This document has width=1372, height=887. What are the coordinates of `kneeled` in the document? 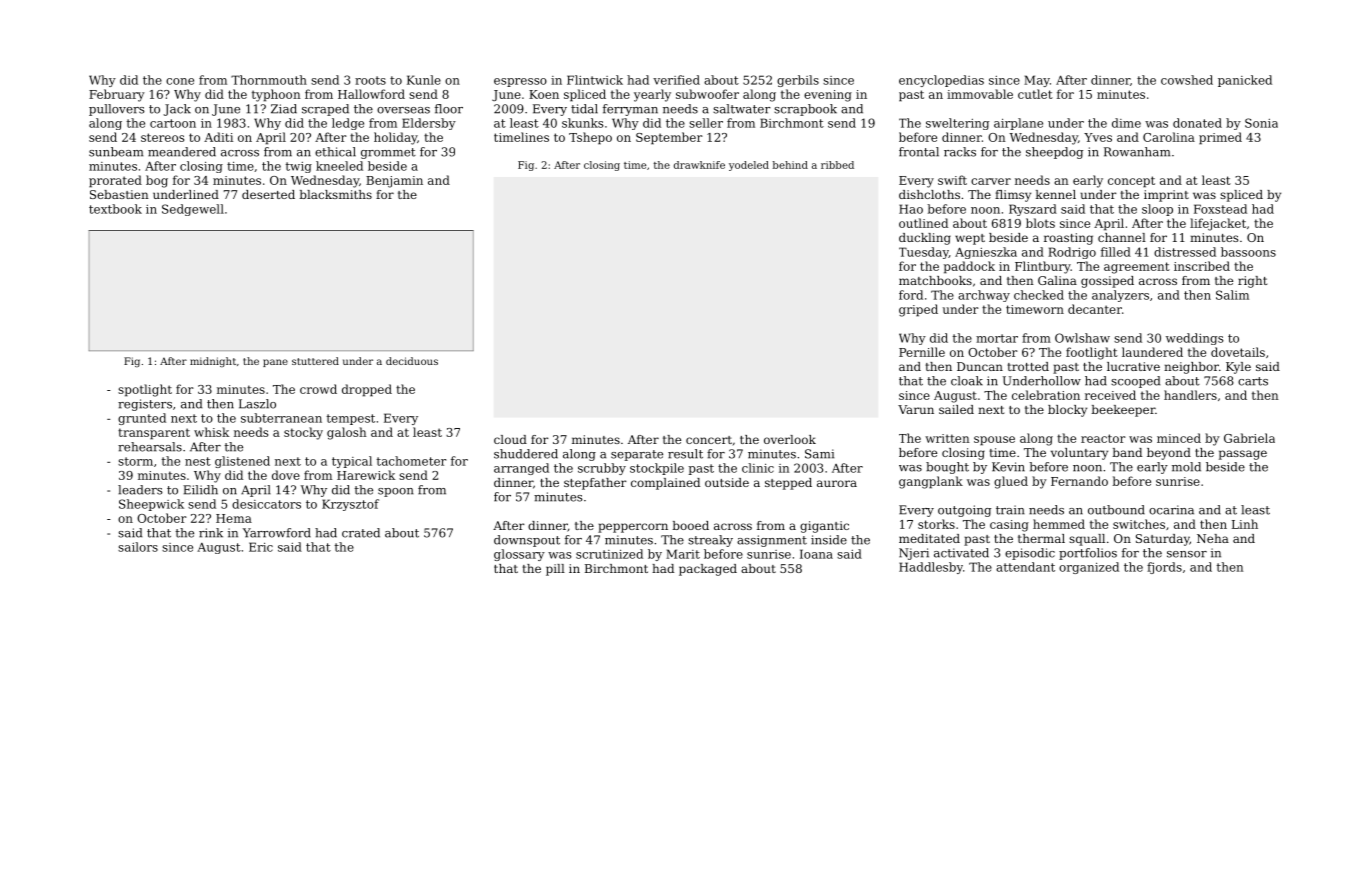 It's located at (339, 166).
